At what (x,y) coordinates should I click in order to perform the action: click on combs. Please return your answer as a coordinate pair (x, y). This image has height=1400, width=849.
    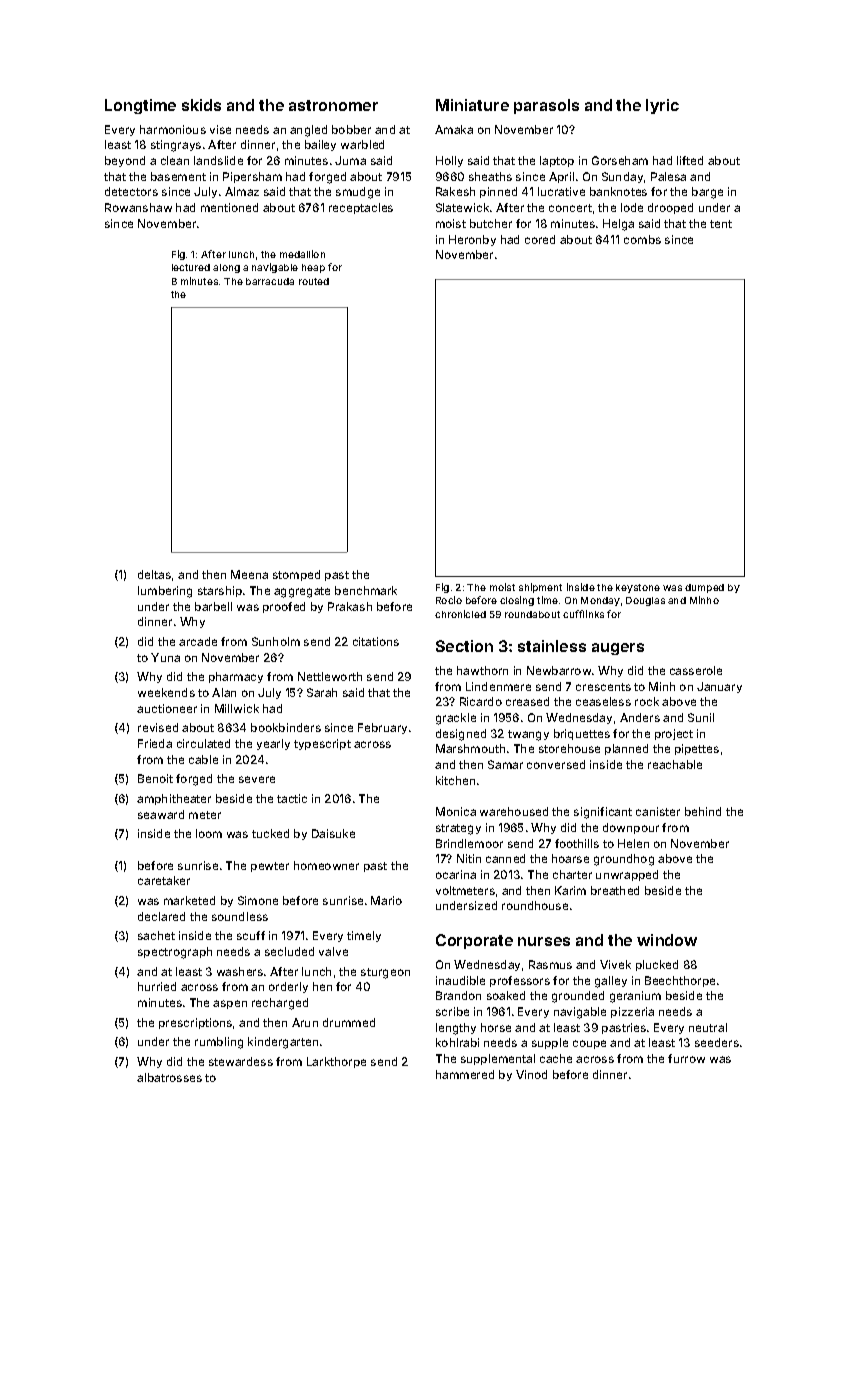
    Looking at the image, I should click on (642, 239).
